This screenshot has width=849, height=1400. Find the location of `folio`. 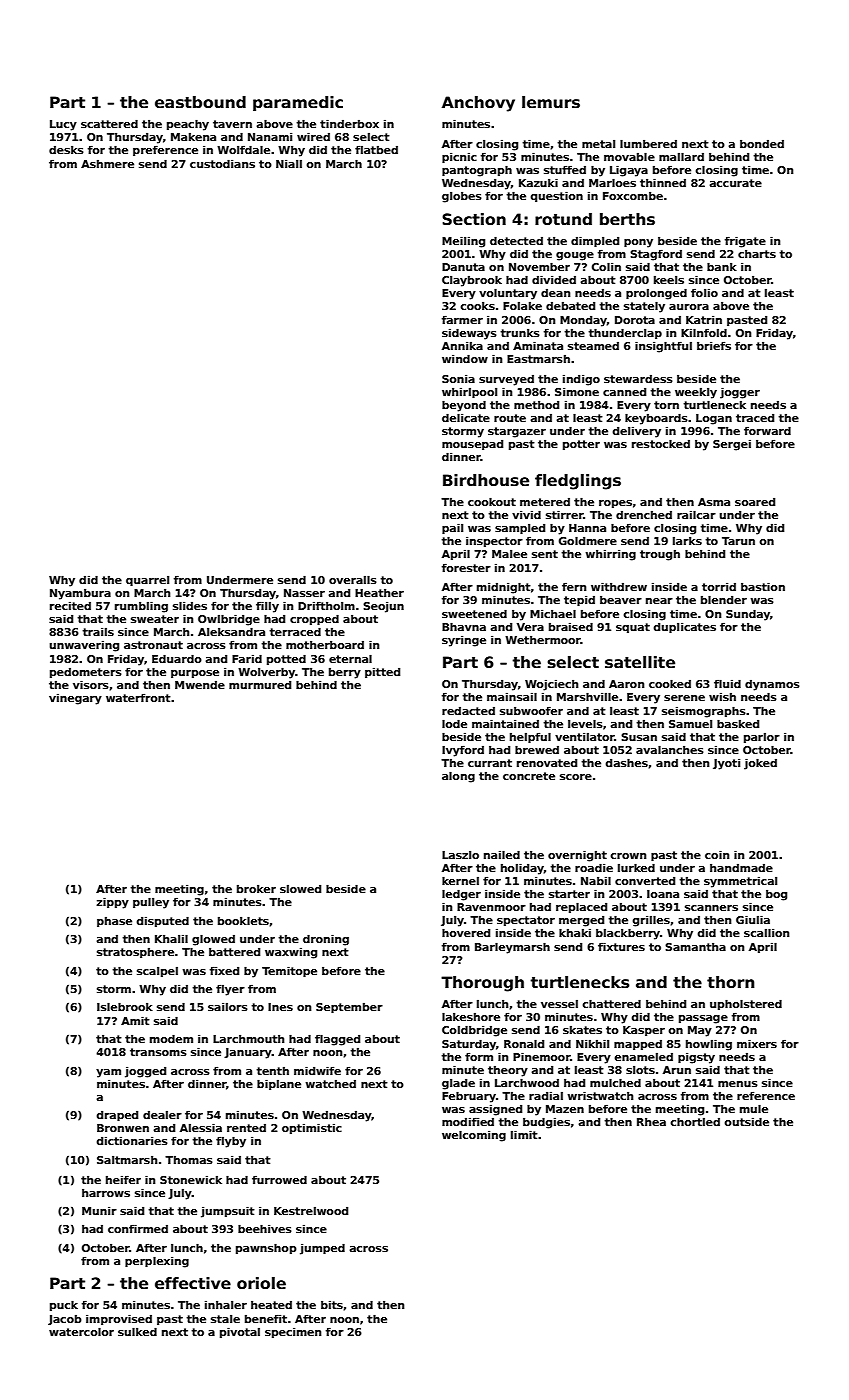

folio is located at coordinates (704, 292).
